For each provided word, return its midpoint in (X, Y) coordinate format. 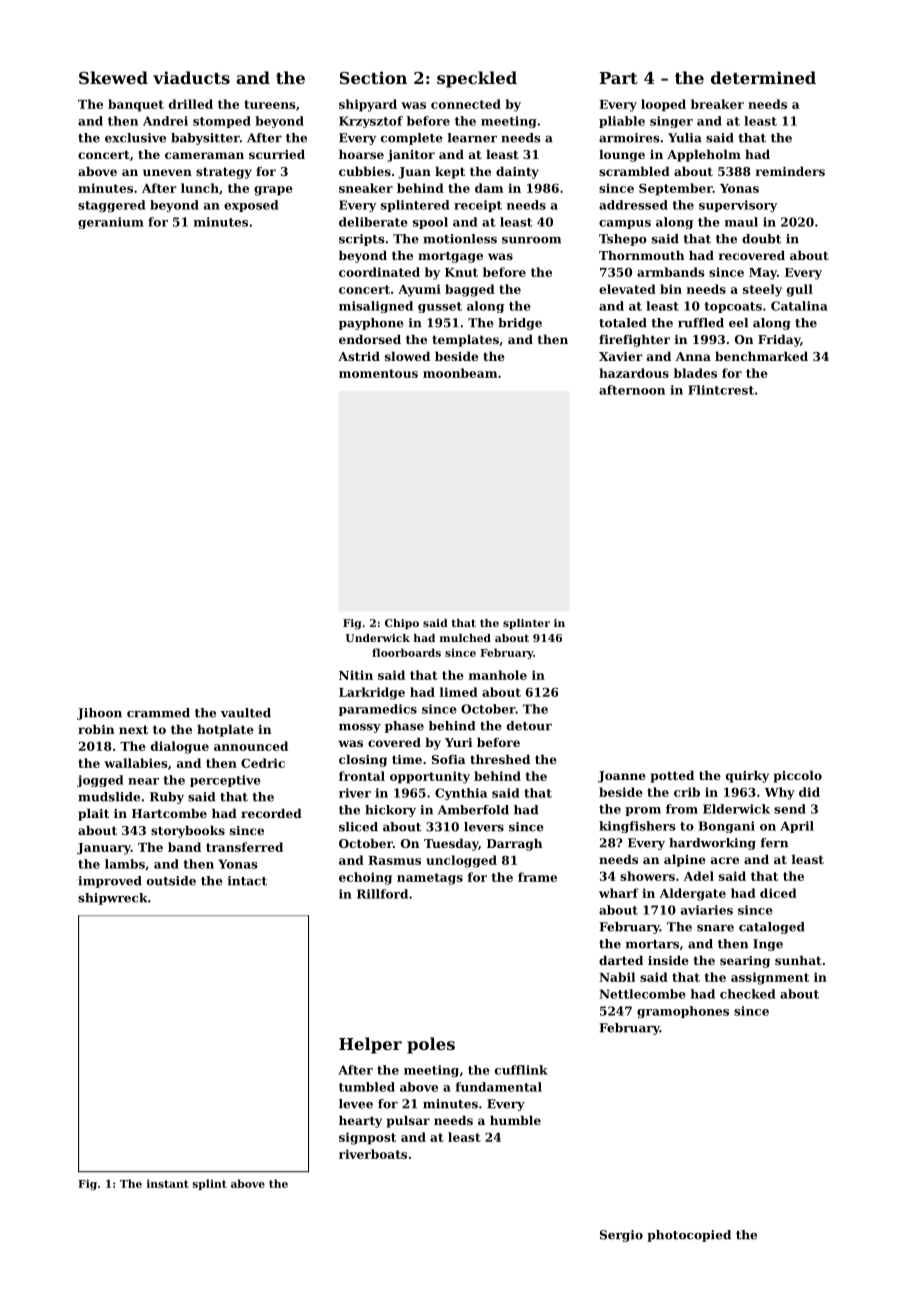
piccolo (798, 776)
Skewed (113, 77)
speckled (477, 79)
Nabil (617, 977)
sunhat (798, 960)
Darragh (514, 844)
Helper (370, 1045)
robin (96, 729)
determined (763, 77)
